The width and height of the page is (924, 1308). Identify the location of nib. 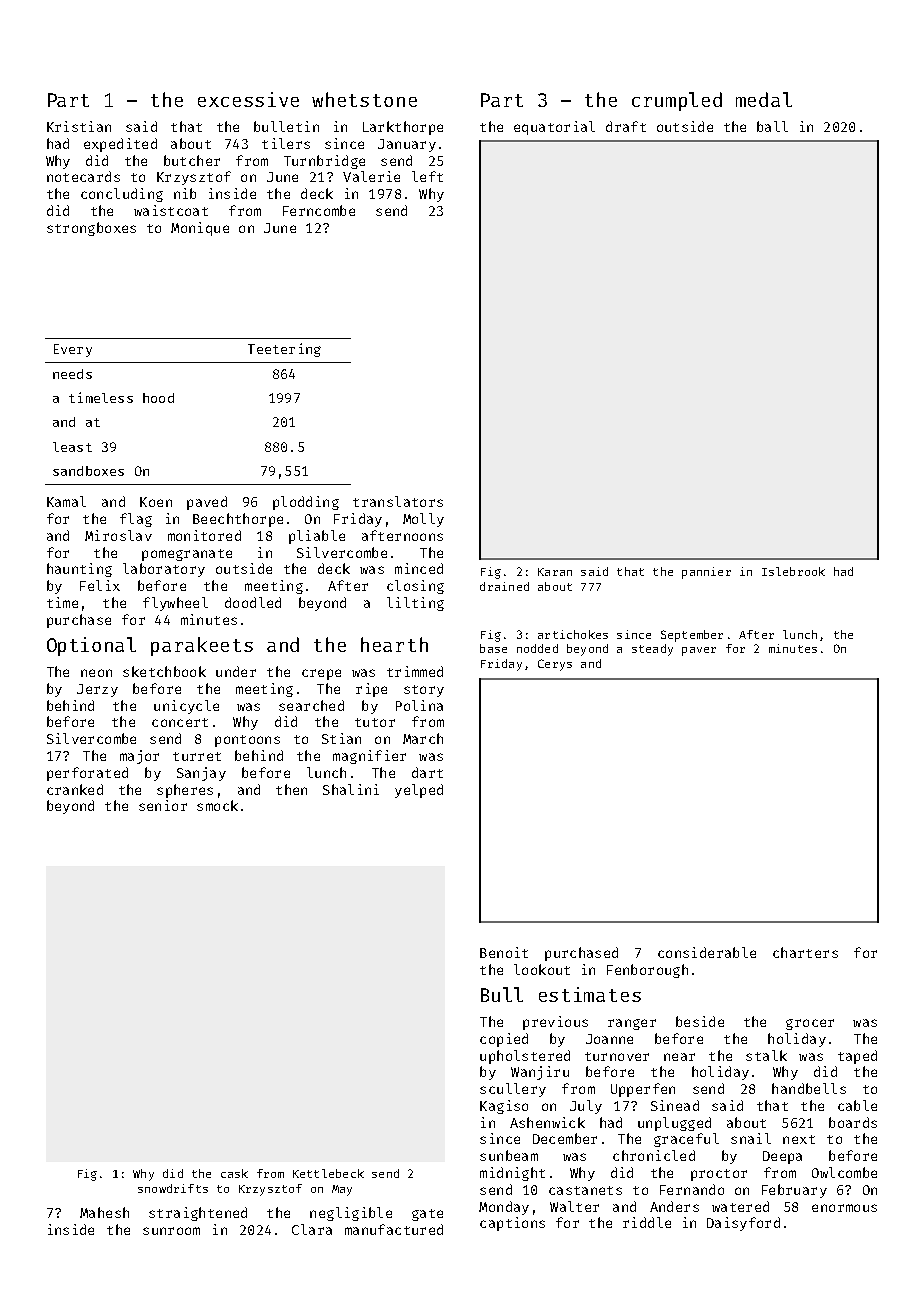
(185, 193).
